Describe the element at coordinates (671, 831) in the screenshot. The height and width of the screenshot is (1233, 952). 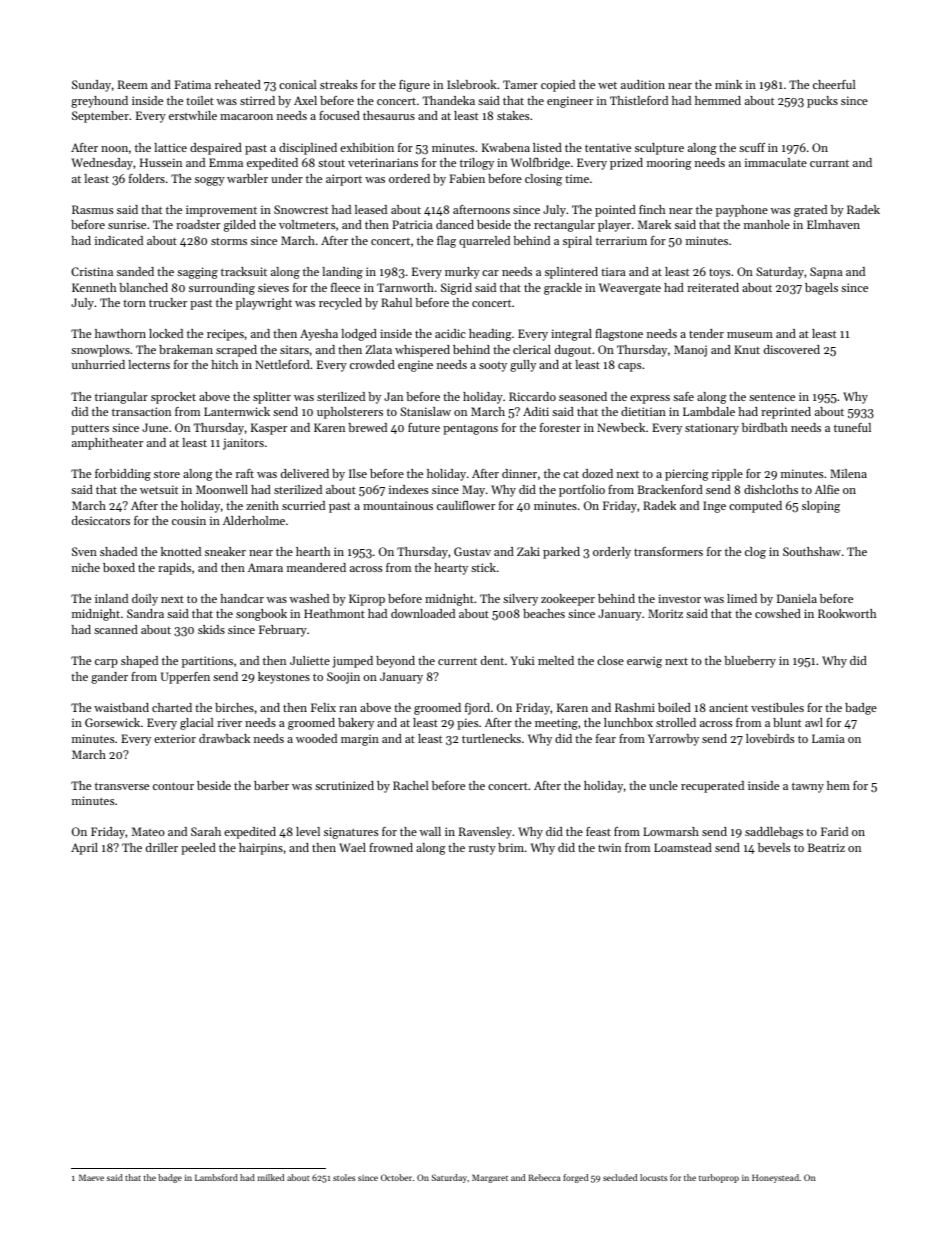
I see `Lowmarsh` at that location.
